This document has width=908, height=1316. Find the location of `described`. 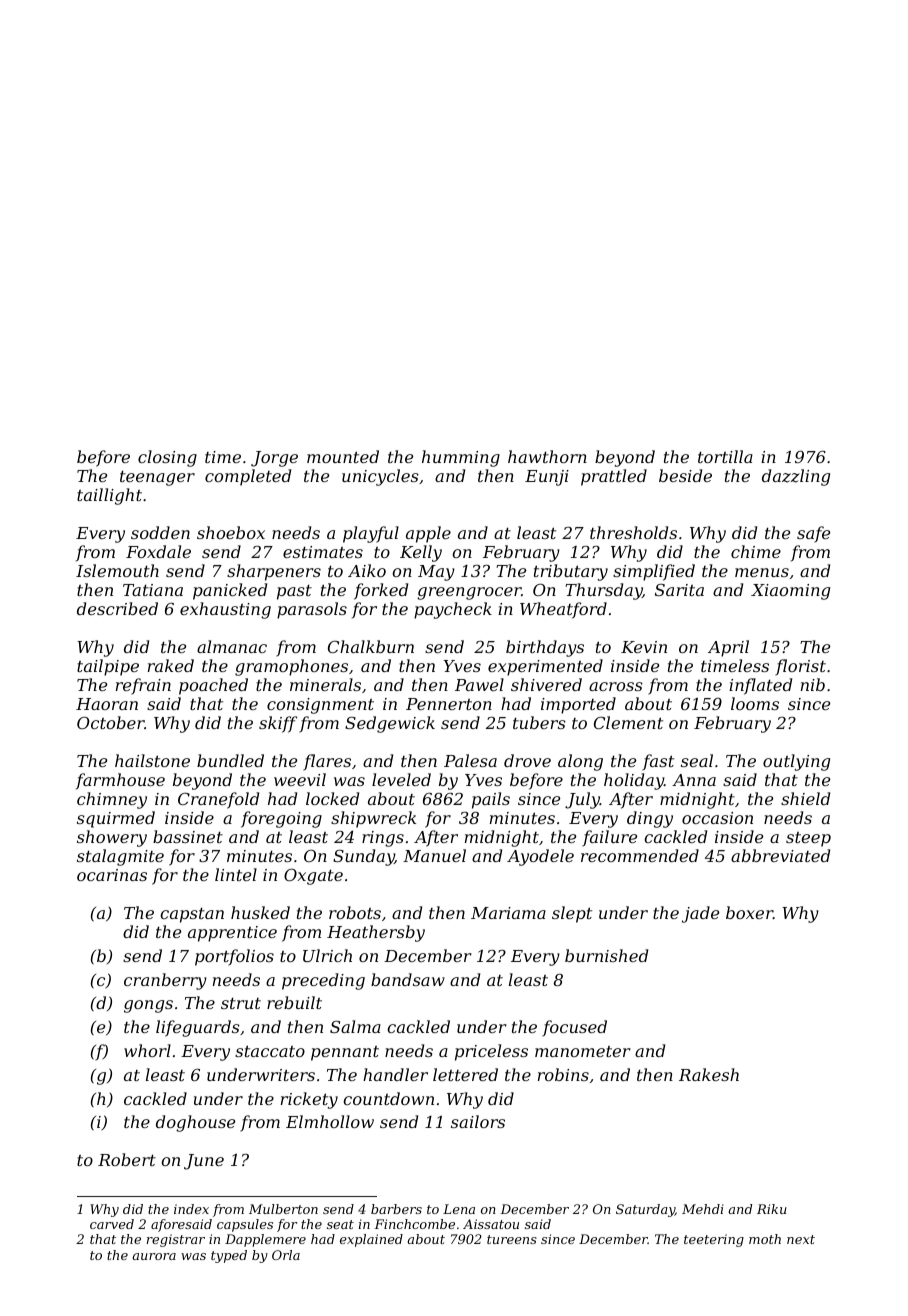

described is located at coordinates (117, 608).
